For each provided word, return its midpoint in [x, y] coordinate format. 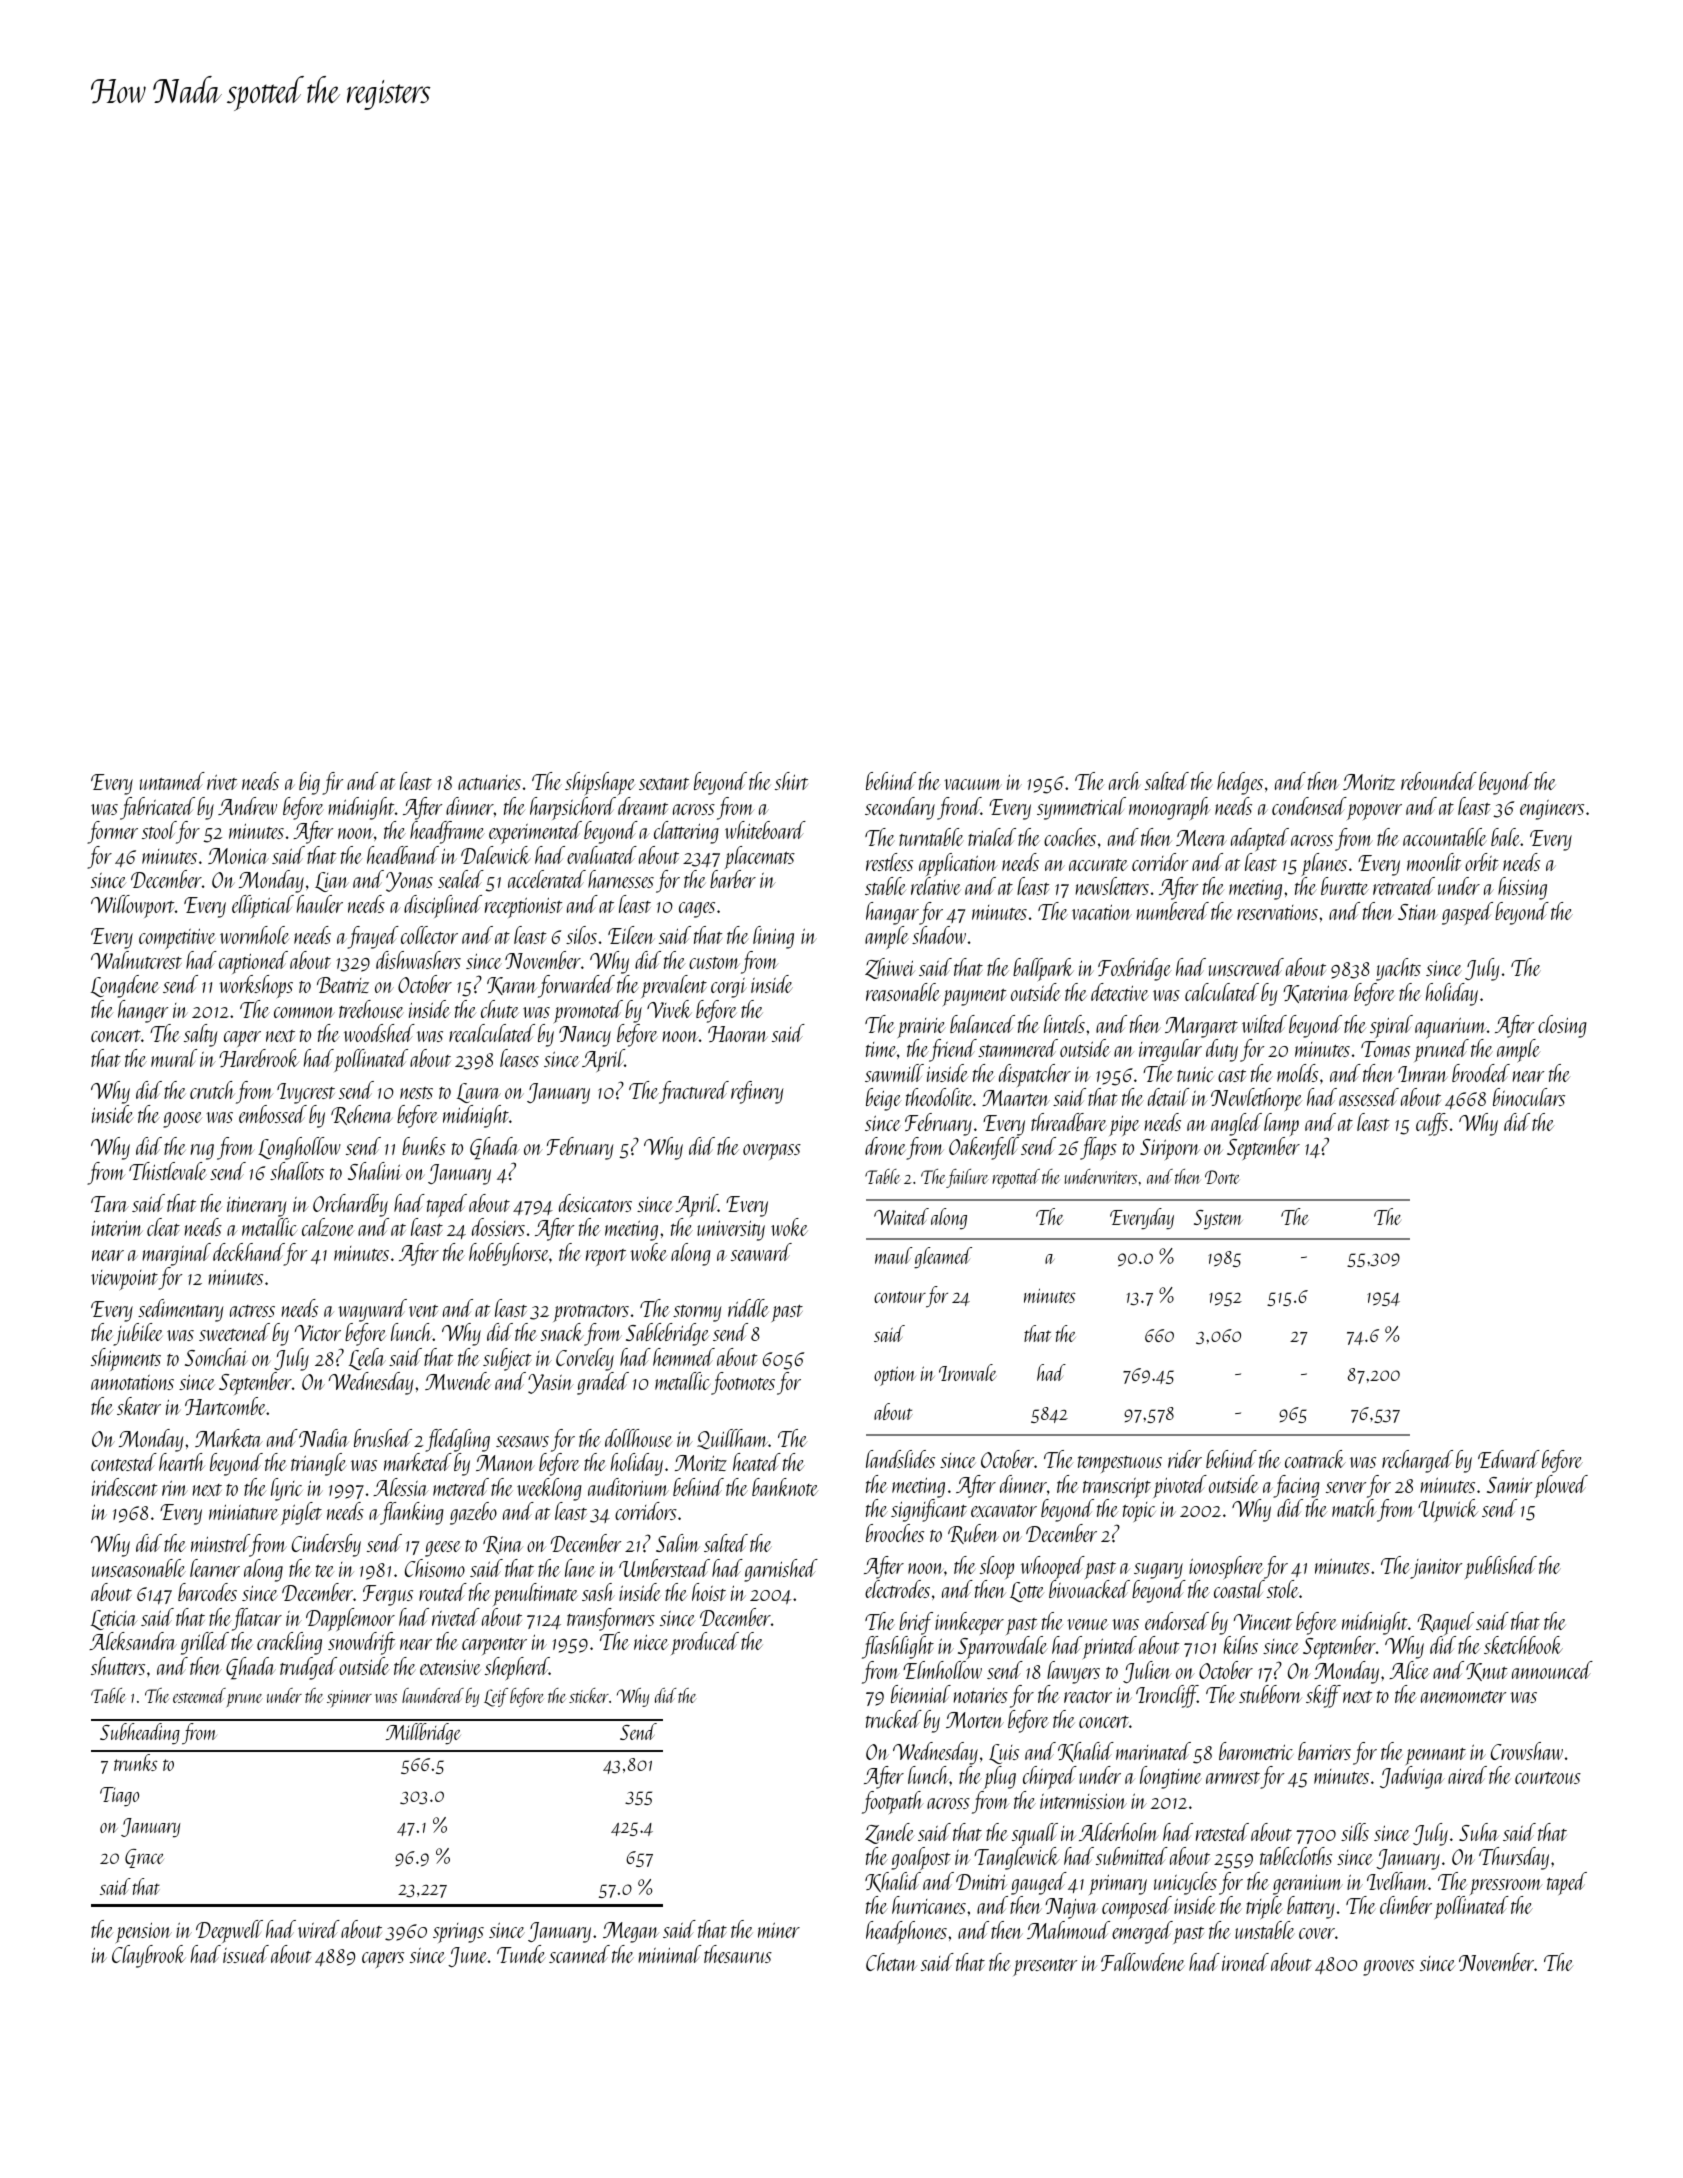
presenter [1045, 1967]
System [1218, 1220]
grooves [1388, 1968]
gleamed [943, 1258]
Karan [512, 986]
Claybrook [148, 1956]
